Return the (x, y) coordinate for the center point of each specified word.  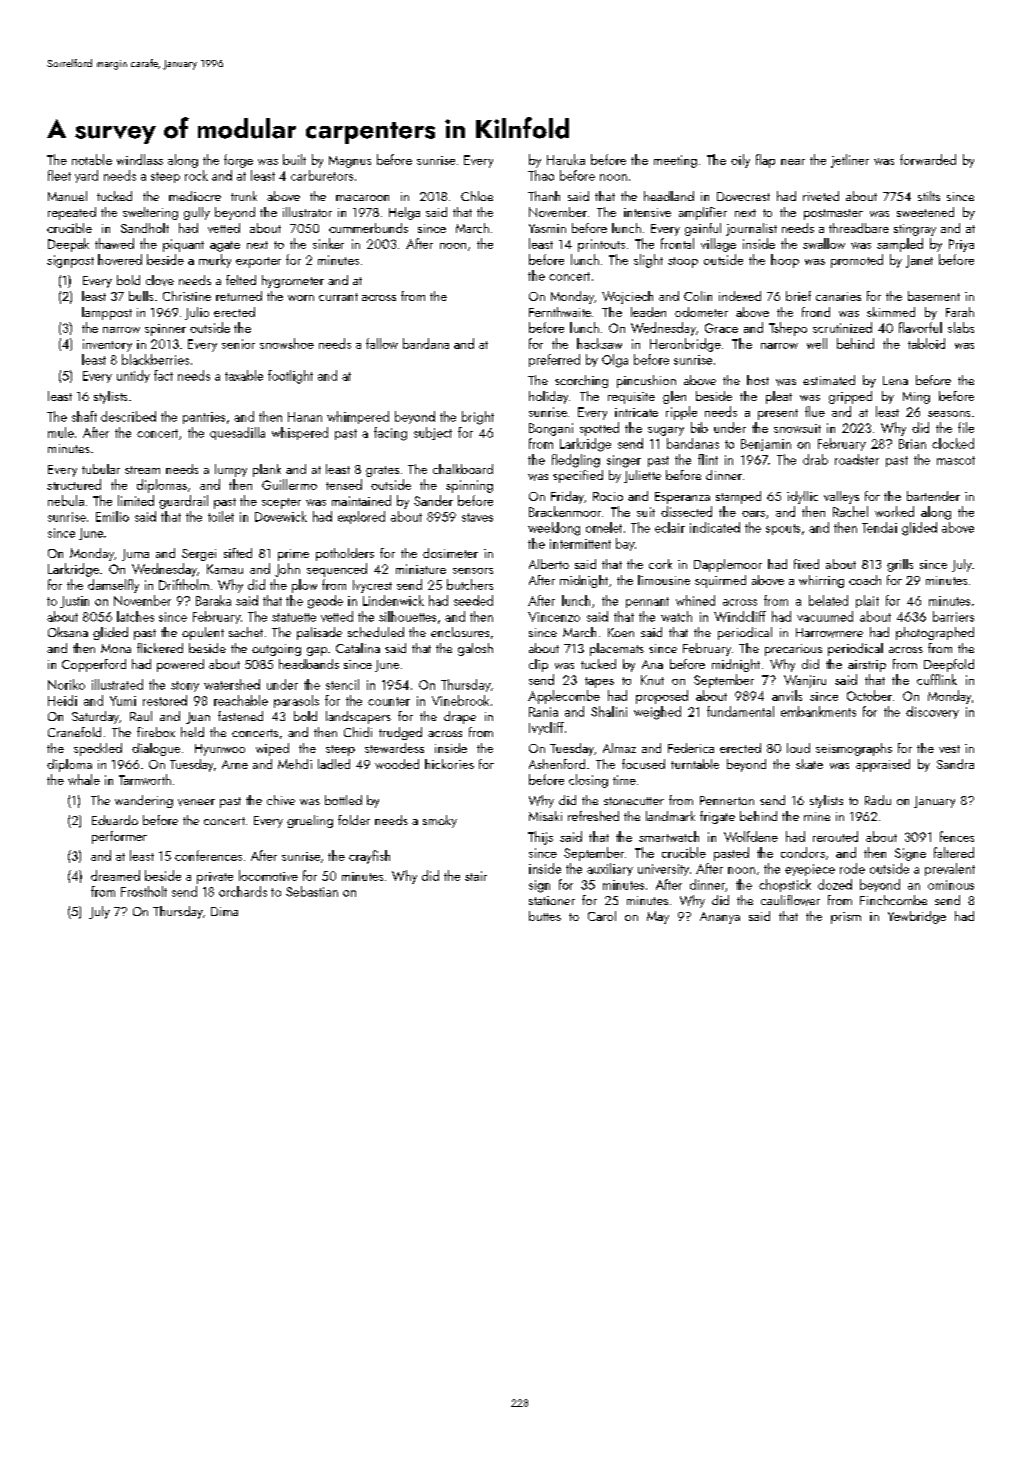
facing (390, 434)
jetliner (850, 161)
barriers (953, 616)
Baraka (213, 600)
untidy (133, 376)
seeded (473, 600)
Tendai (879, 527)
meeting (675, 161)
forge (238, 161)
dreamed (115, 875)
